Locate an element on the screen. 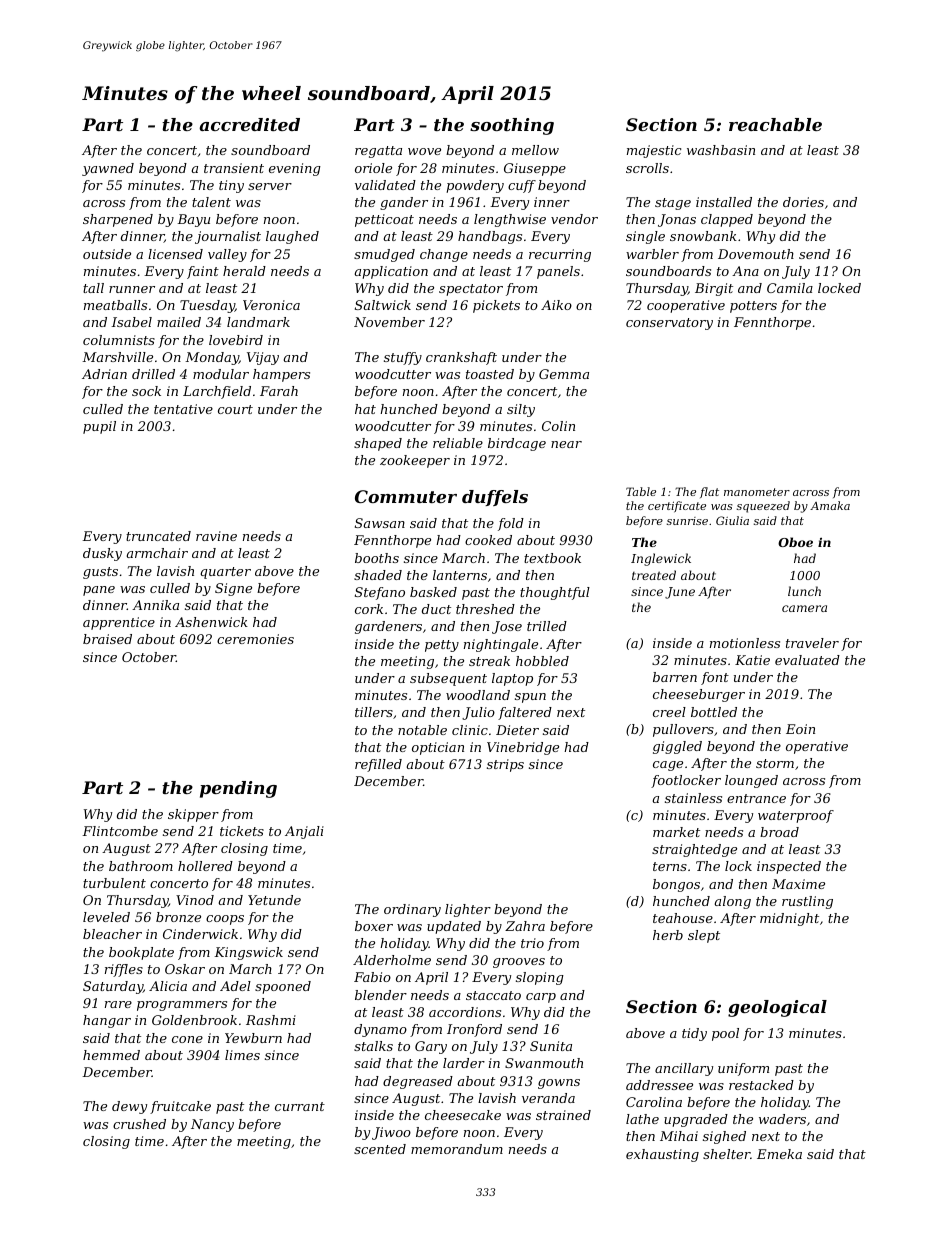  Camila is located at coordinates (790, 288).
